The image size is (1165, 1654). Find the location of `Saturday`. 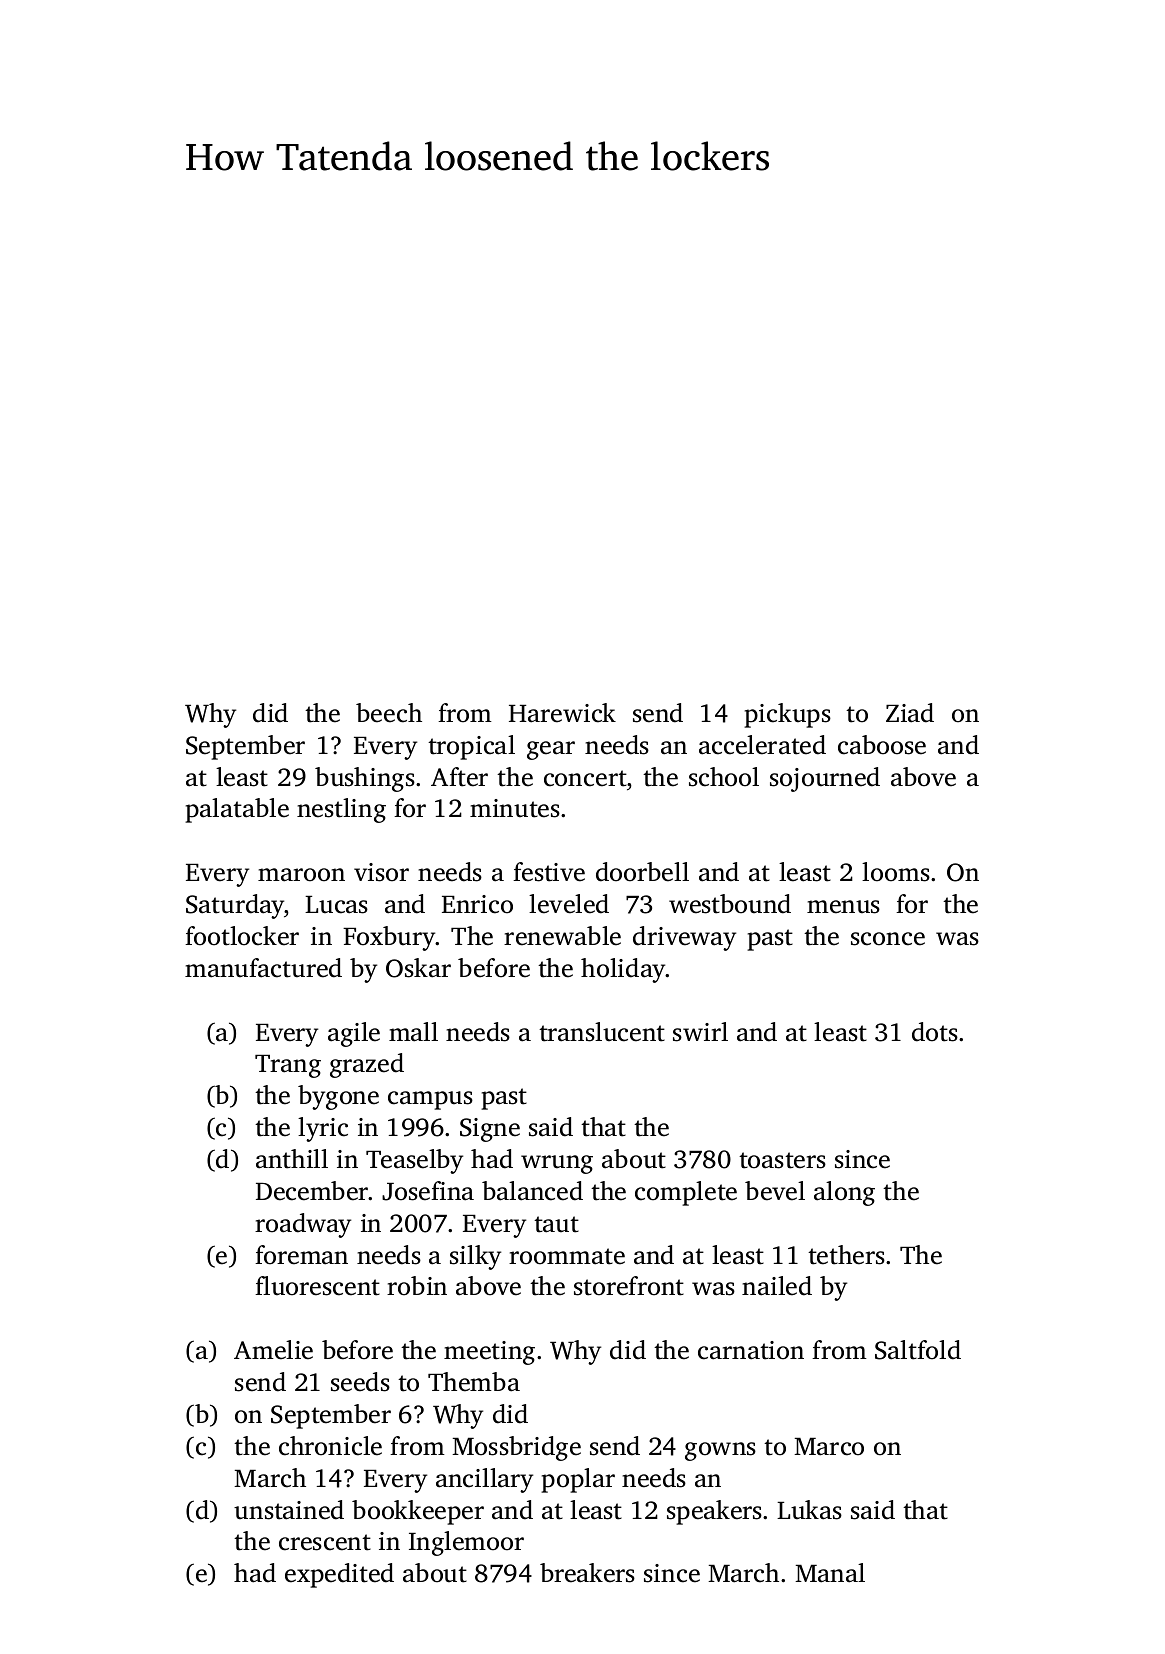

Saturday is located at coordinates (235, 906).
